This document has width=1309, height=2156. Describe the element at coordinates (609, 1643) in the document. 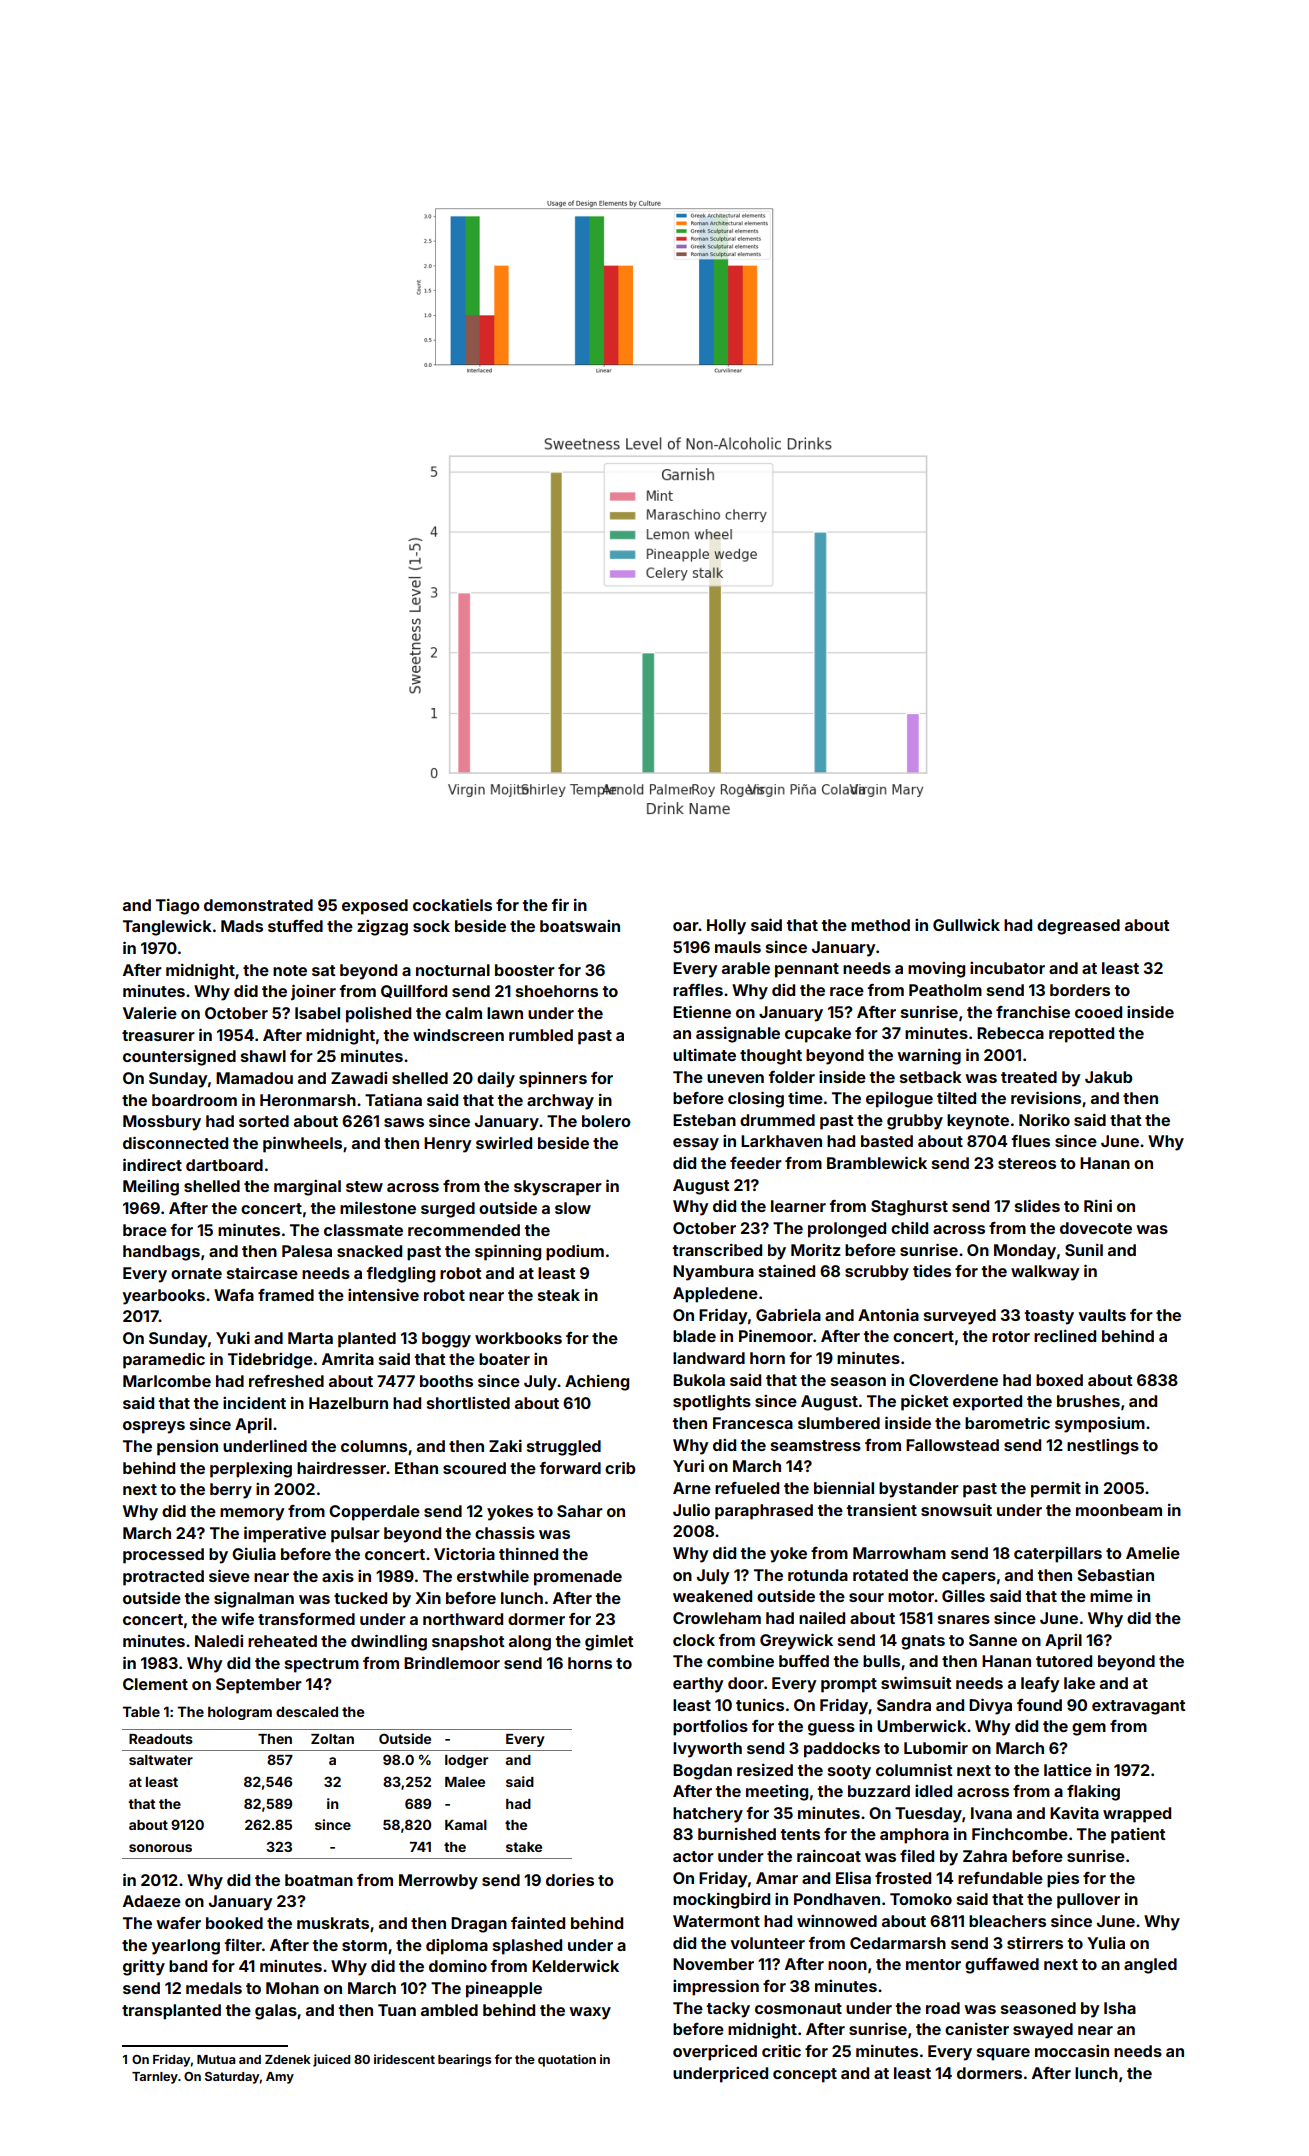

I see `gimlet` at that location.
